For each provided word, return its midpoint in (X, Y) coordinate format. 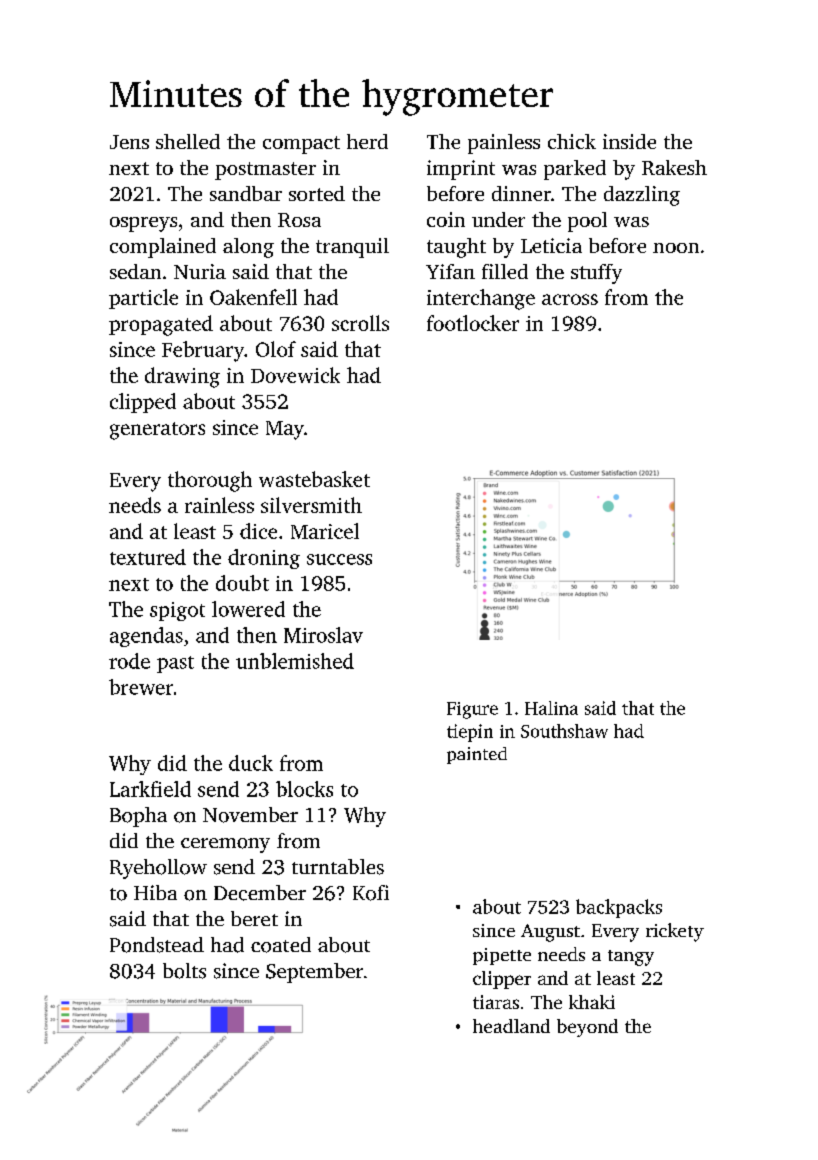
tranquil (352, 248)
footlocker (473, 323)
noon (676, 248)
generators (157, 431)
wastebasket (314, 479)
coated (281, 945)
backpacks (619, 908)
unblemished (295, 661)
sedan (135, 271)
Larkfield (150, 789)
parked (575, 170)
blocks (304, 789)
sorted (317, 193)
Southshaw (564, 731)
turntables (338, 867)
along (248, 248)
